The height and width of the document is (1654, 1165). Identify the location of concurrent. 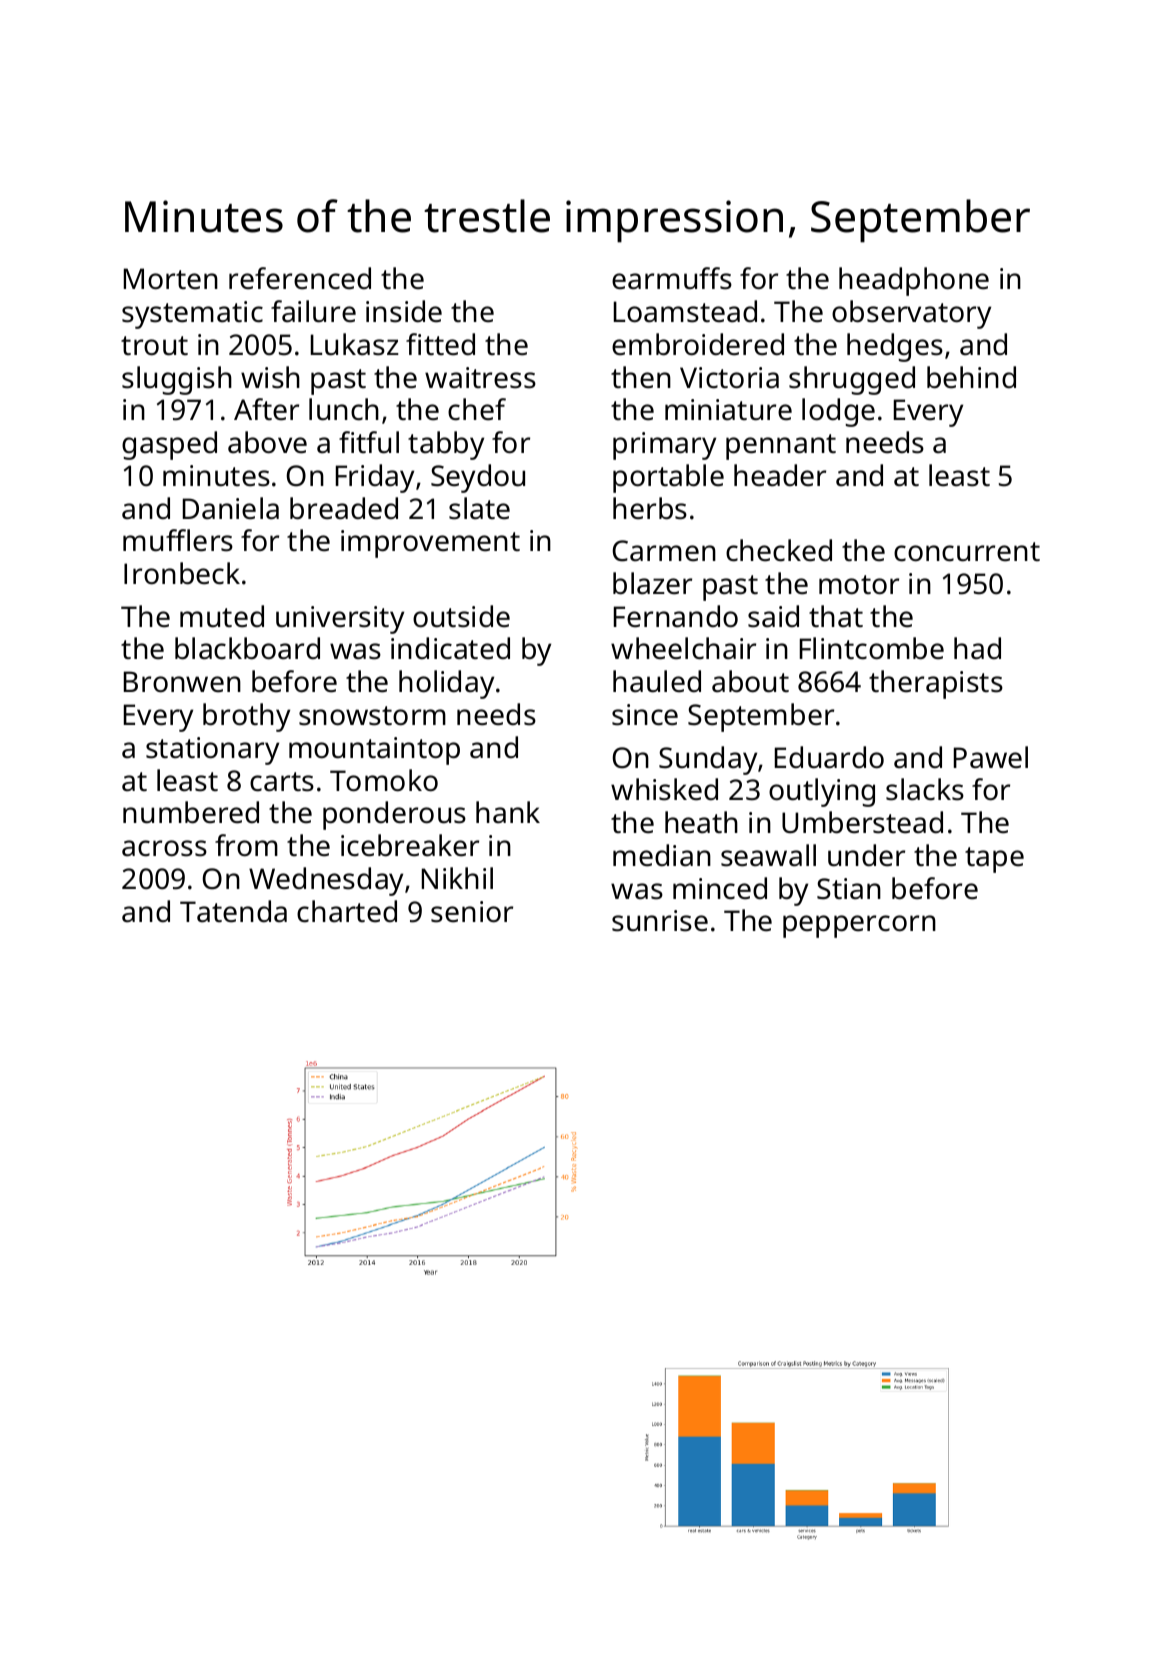
(967, 552).
